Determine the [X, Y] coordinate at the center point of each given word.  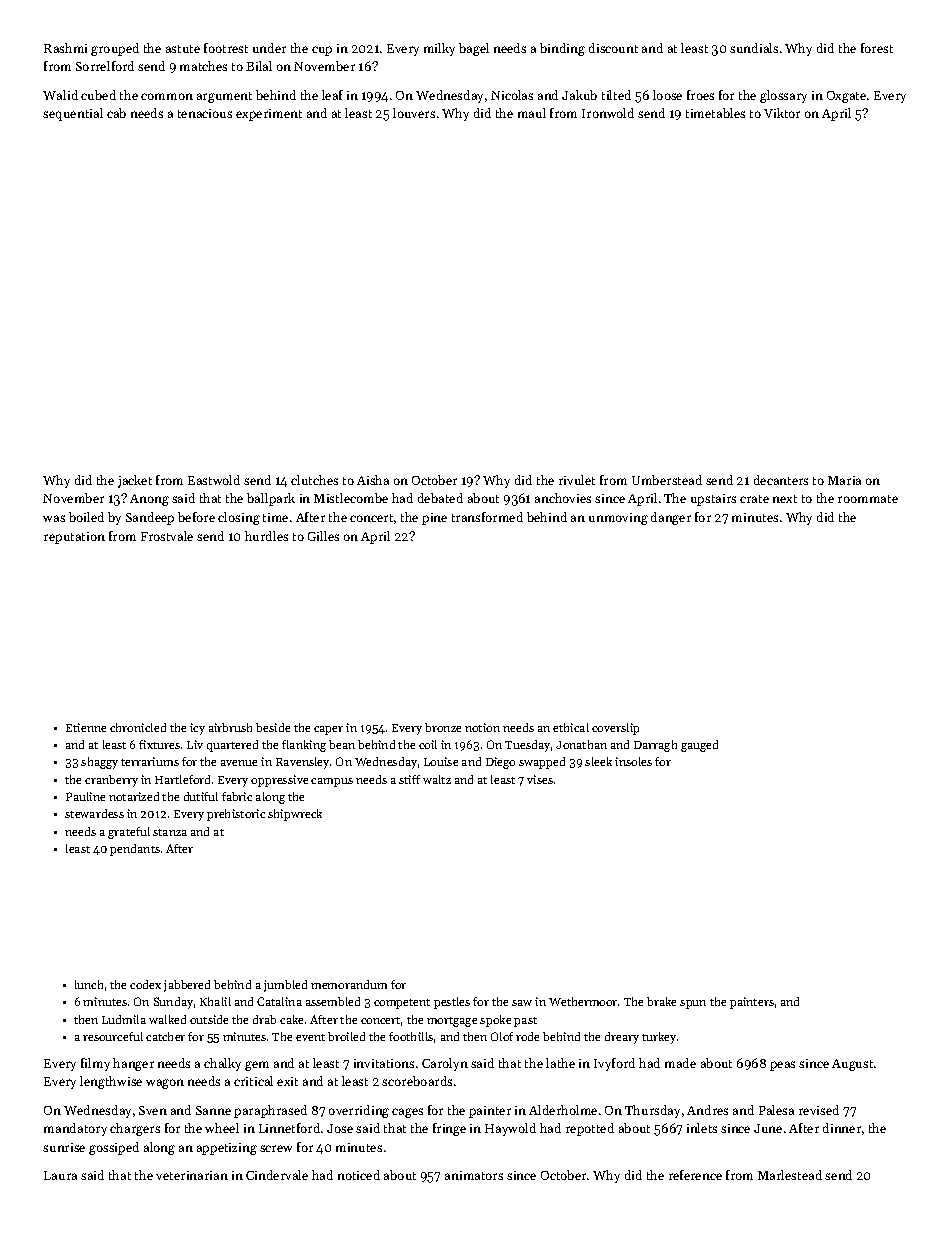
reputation [74, 538]
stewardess [94, 813]
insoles [633, 761]
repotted [590, 1129]
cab [116, 113]
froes [700, 95]
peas [782, 1066]
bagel [474, 49]
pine [434, 519]
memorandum [349, 984]
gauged [699, 746]
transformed [487, 517]
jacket [135, 481]
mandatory [75, 1129]
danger [671, 518]
